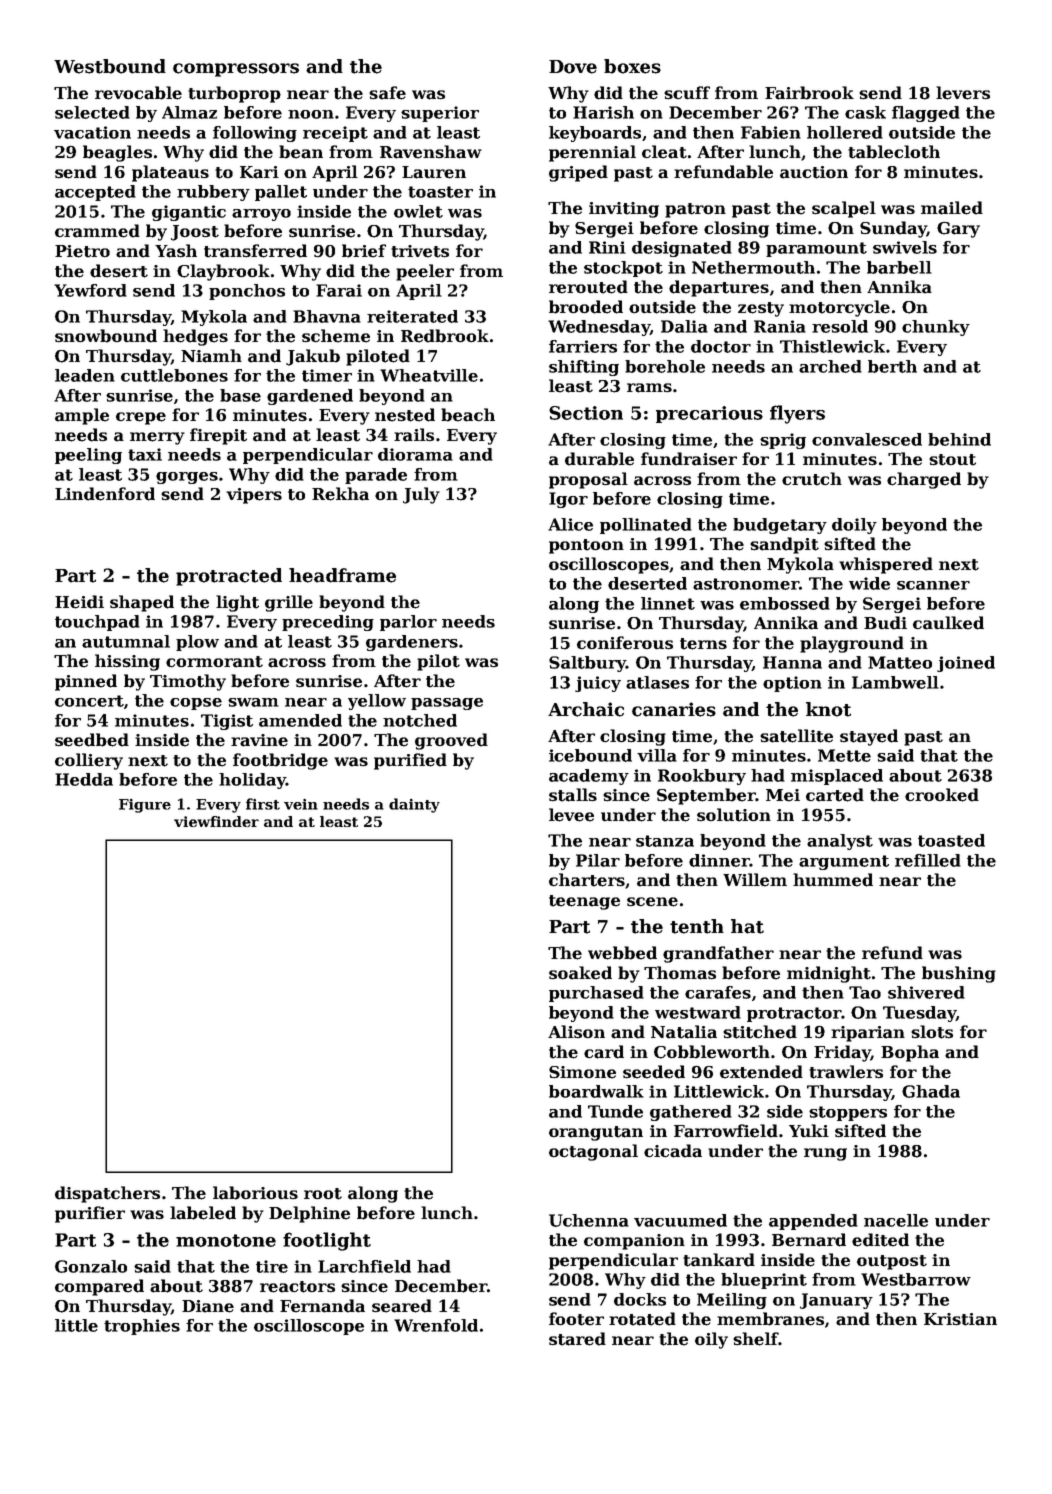 This page has width=1052, height=1494. What do you see at coordinates (869, 583) in the page?
I see `wide` at bounding box center [869, 583].
